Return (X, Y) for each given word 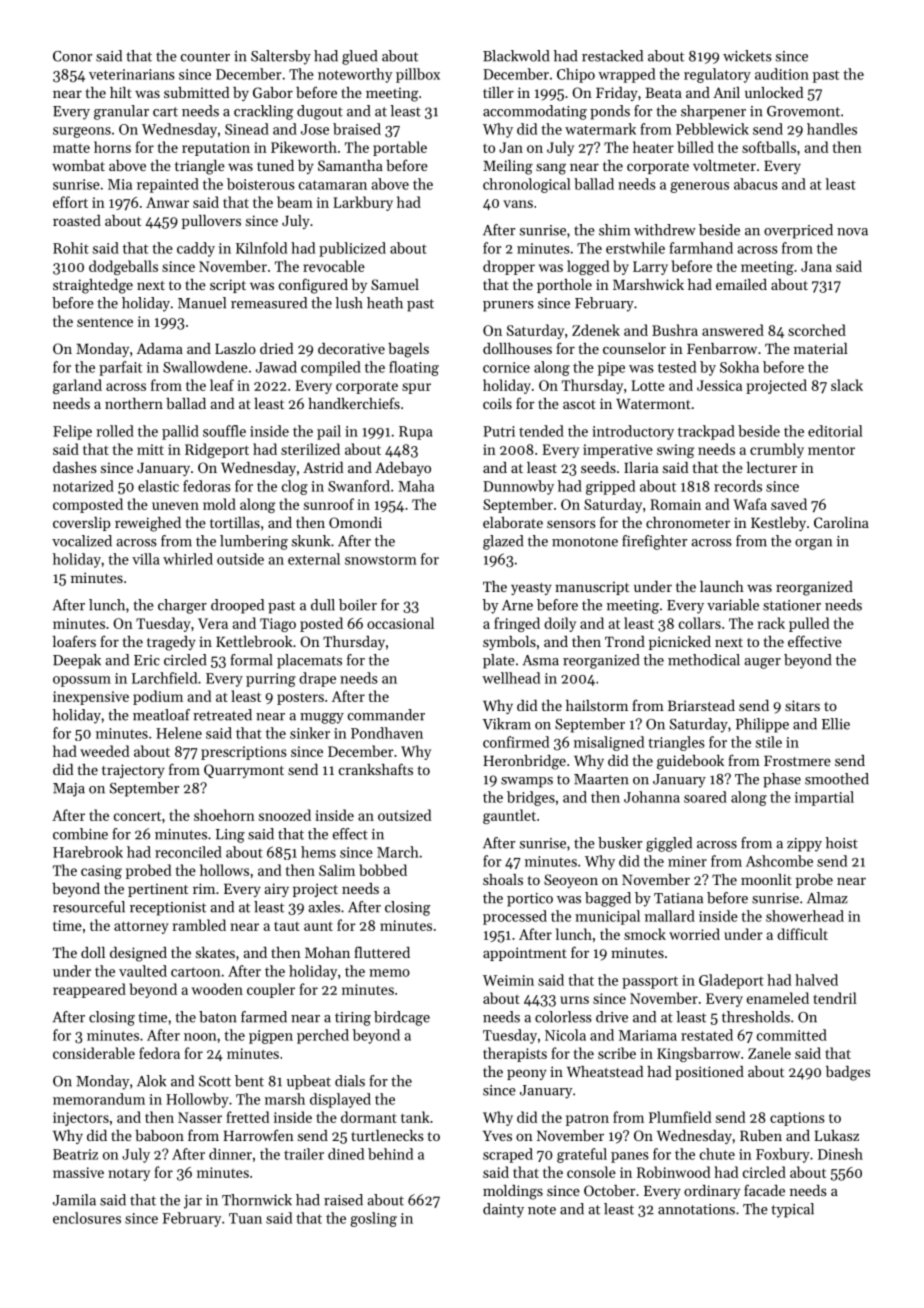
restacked (612, 56)
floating (414, 368)
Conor (72, 56)
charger (182, 606)
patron (587, 1119)
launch (722, 586)
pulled (809, 624)
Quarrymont (244, 771)
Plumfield (680, 1117)
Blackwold (516, 56)
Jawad (276, 367)
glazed (503, 542)
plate (499, 661)
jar (193, 1202)
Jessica (719, 385)
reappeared (89, 990)
